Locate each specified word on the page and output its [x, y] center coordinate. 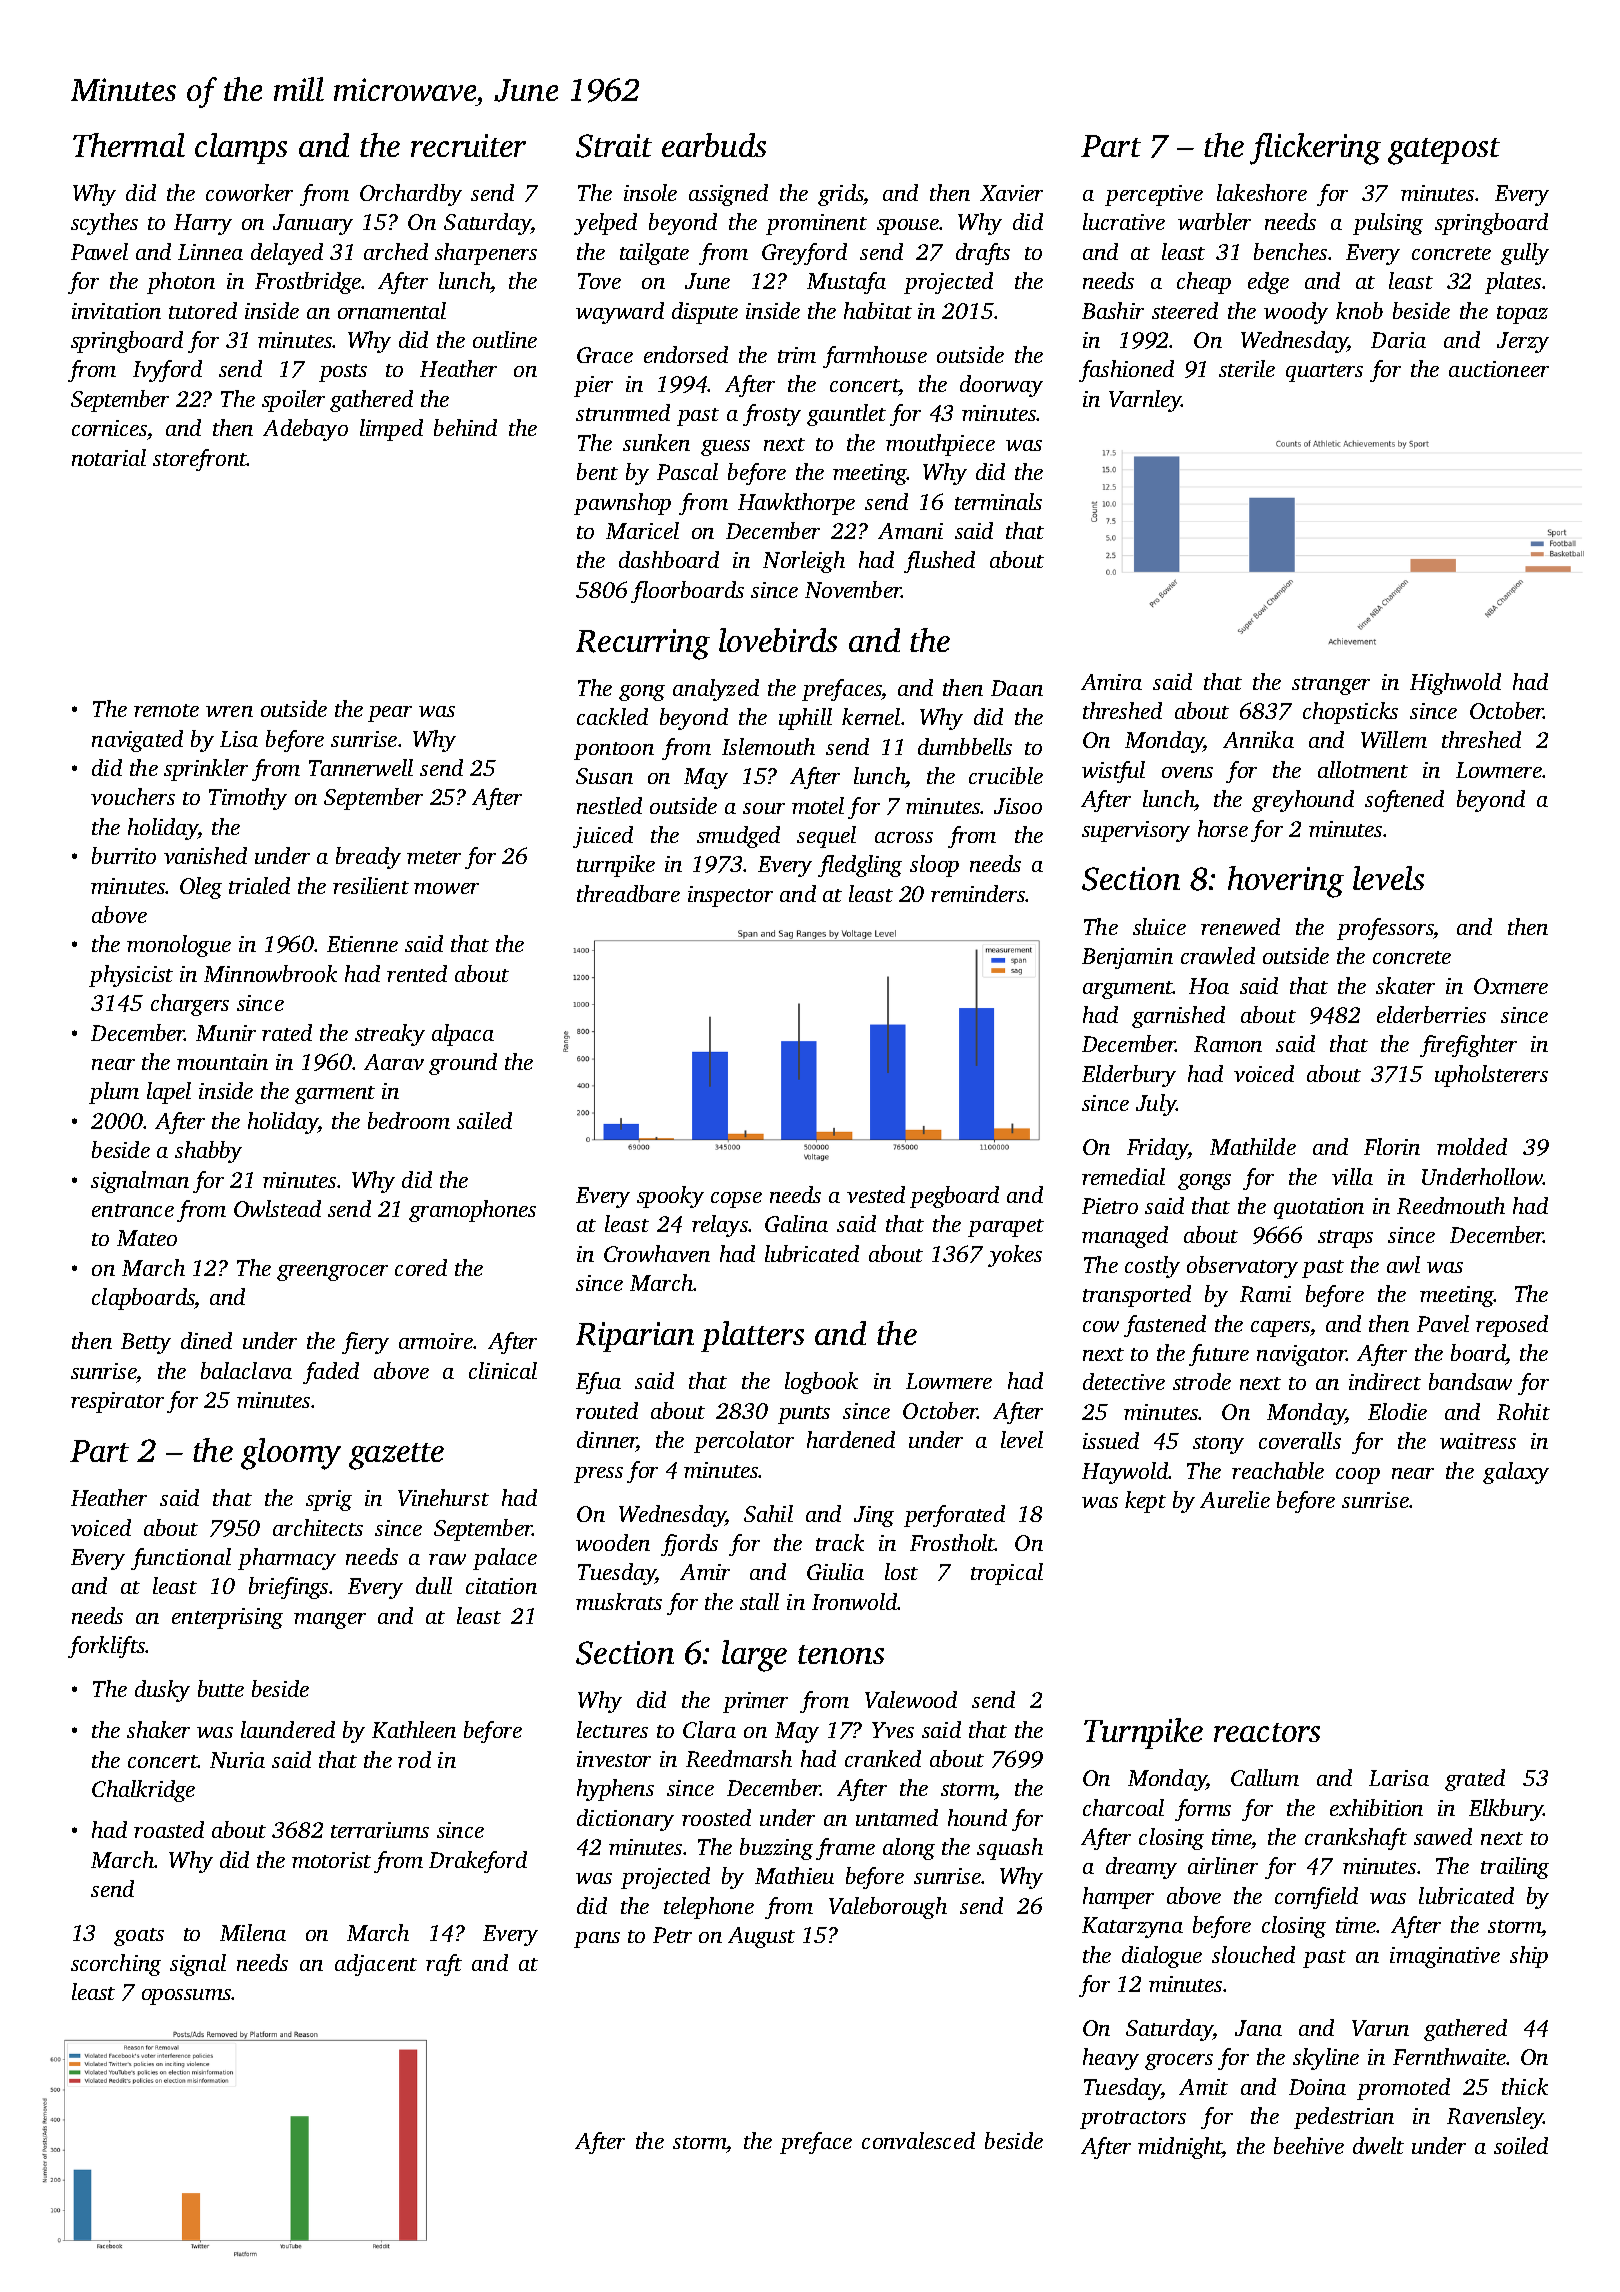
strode [1202, 1381]
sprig [329, 1500]
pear [390, 714]
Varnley [1145, 401]
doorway [1001, 386]
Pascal [687, 471]
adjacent [376, 1965]
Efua [598, 1383]
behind [465, 427]
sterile [1247, 368]
